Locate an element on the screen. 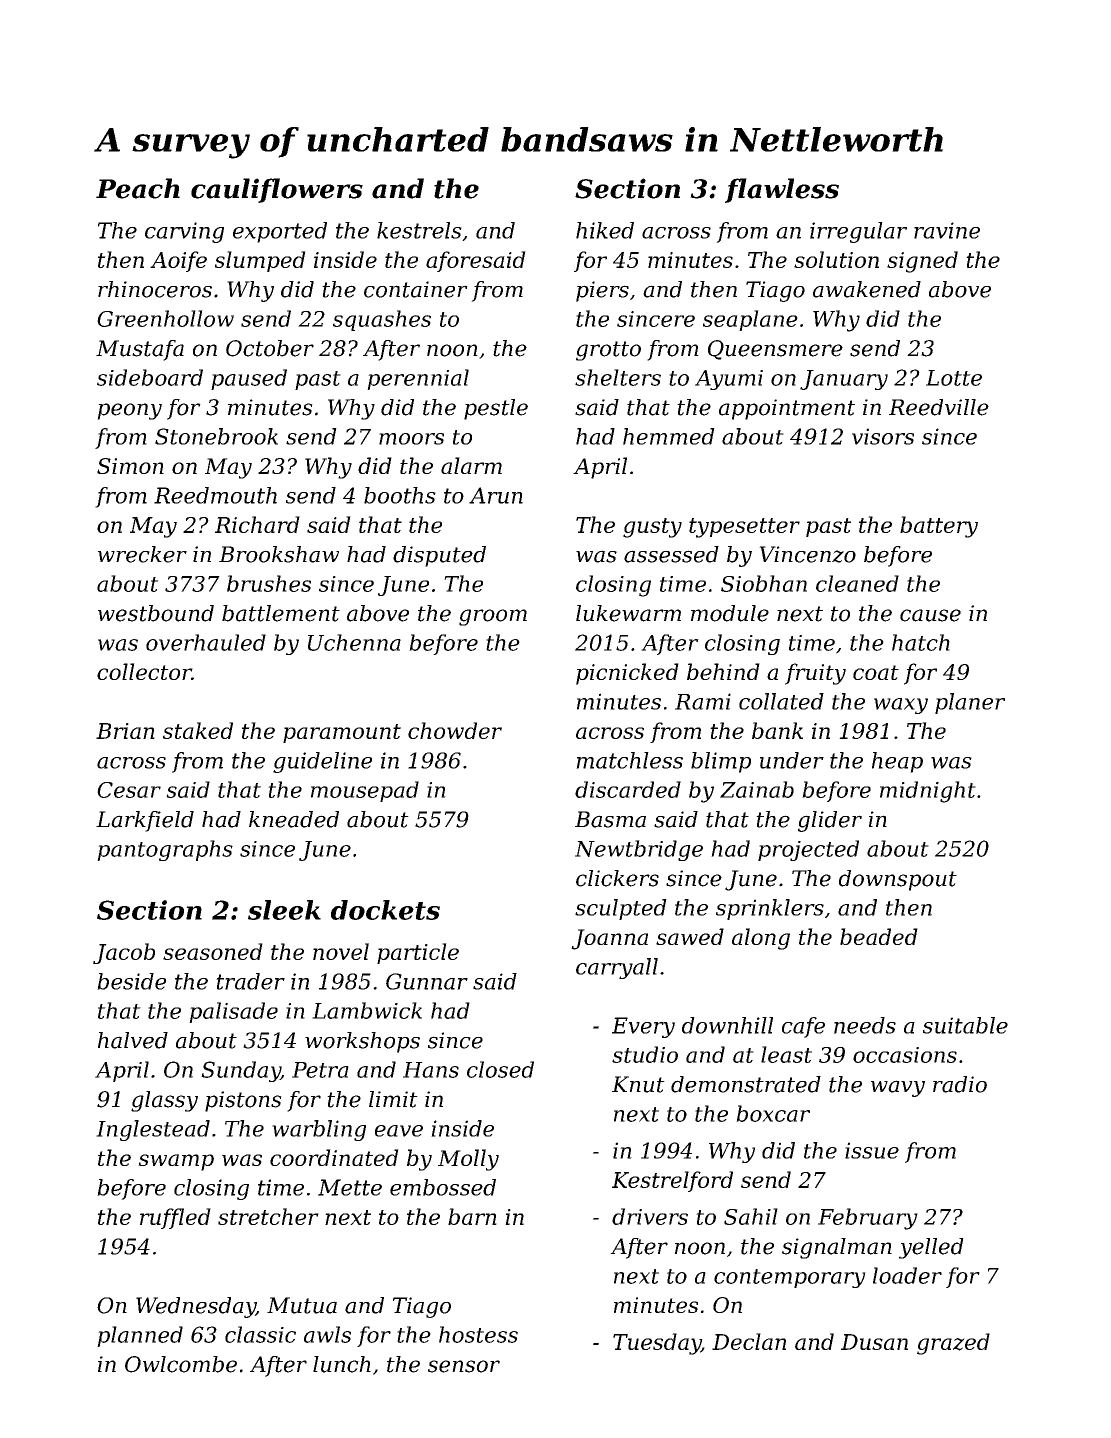  radio is located at coordinates (960, 1084).
